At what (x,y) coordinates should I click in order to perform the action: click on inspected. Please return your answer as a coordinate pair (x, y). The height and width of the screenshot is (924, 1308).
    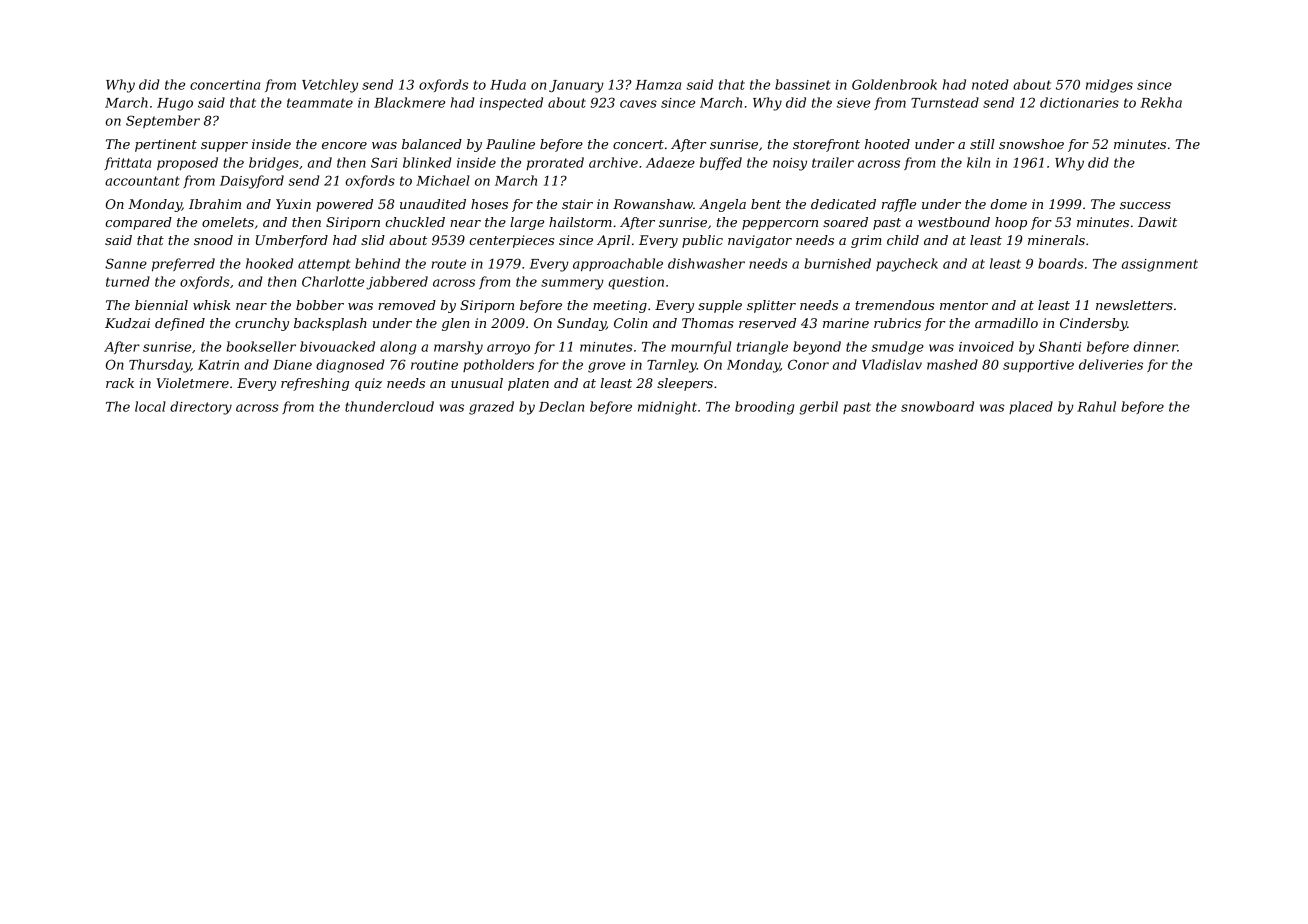
    Looking at the image, I should click on (511, 103).
